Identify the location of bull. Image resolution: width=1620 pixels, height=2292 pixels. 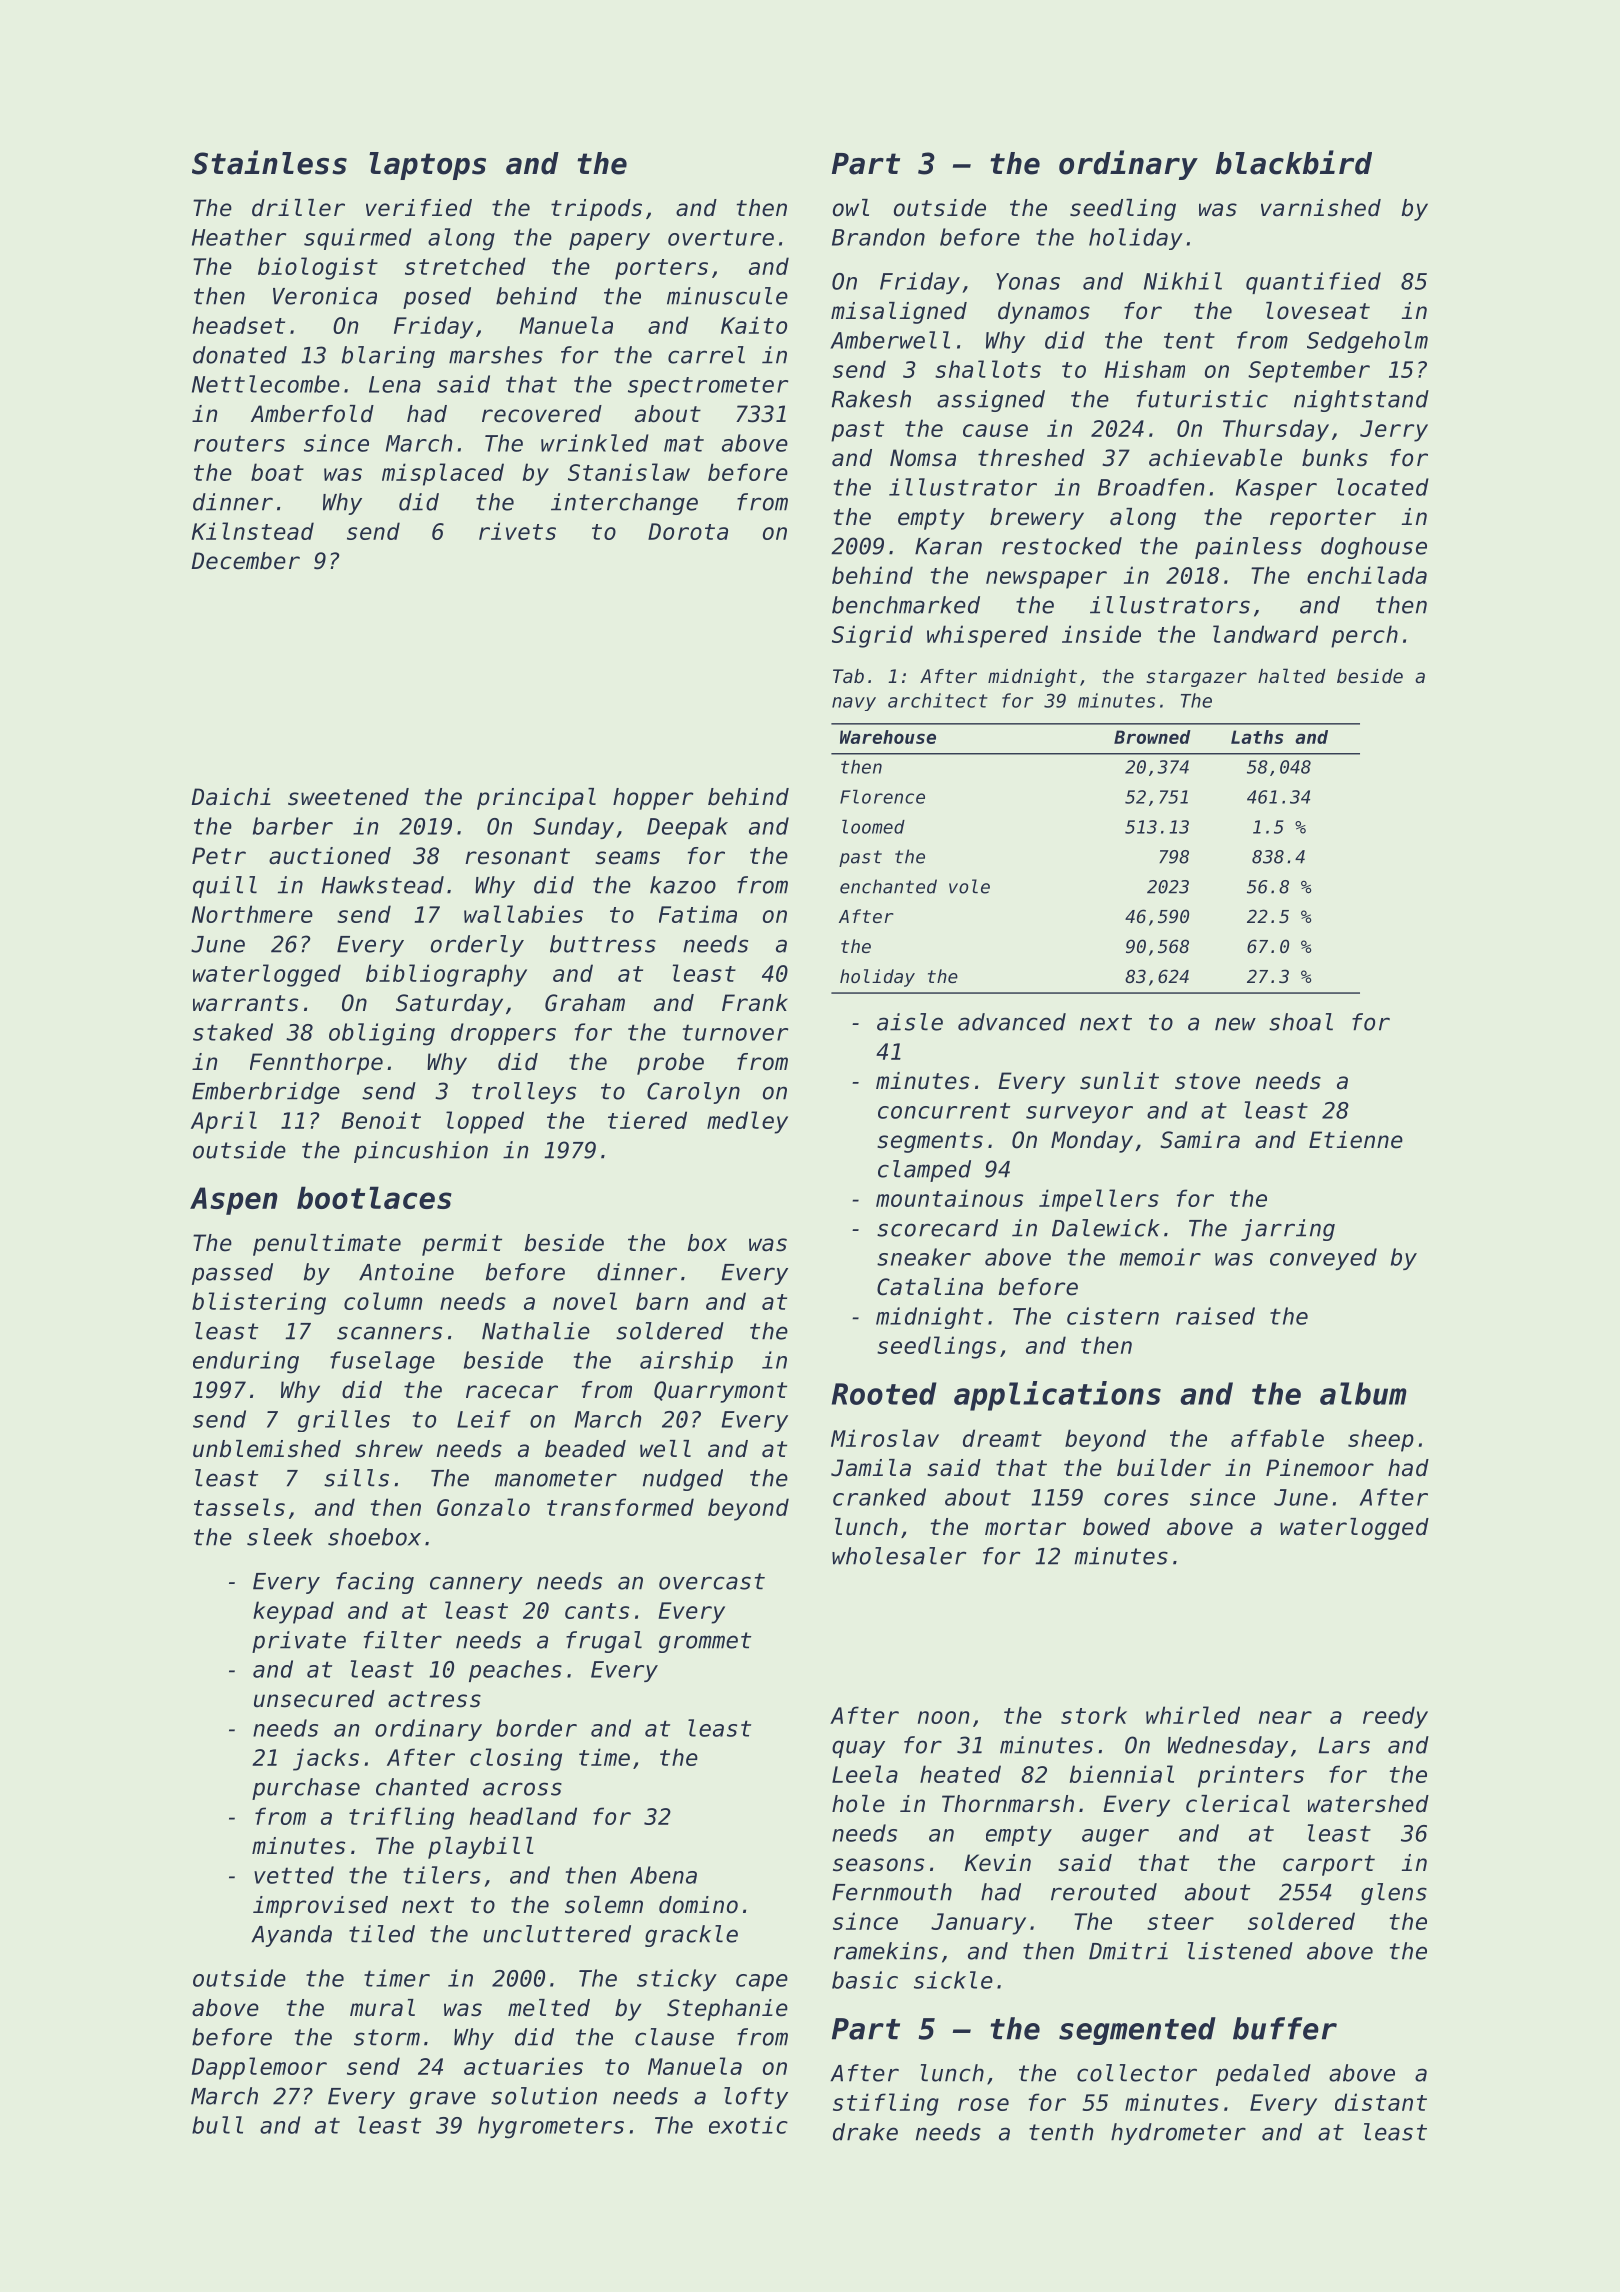
(217, 2125).
